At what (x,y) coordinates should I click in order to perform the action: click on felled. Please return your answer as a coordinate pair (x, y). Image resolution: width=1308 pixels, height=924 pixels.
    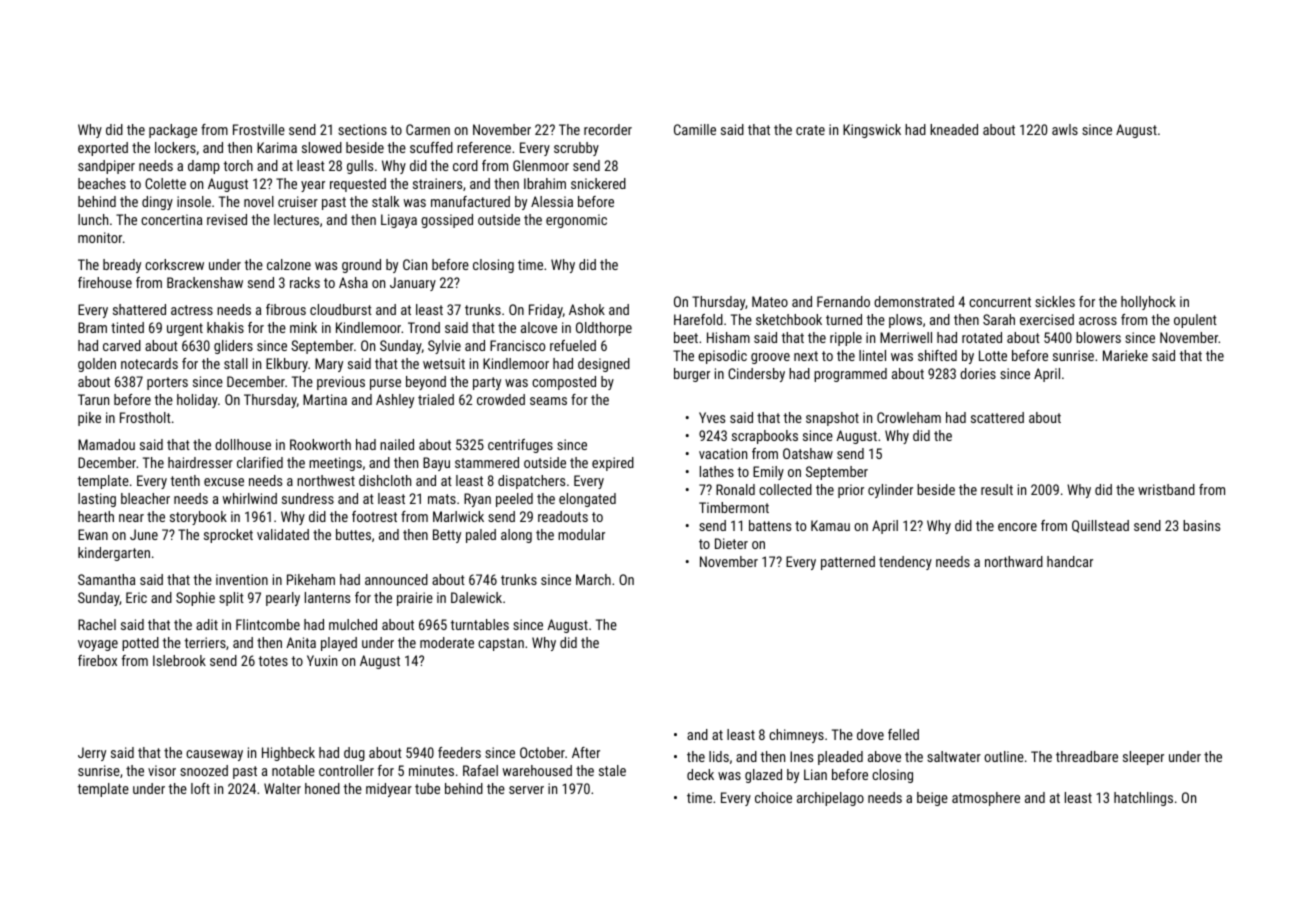
    Looking at the image, I should click on (903, 734).
